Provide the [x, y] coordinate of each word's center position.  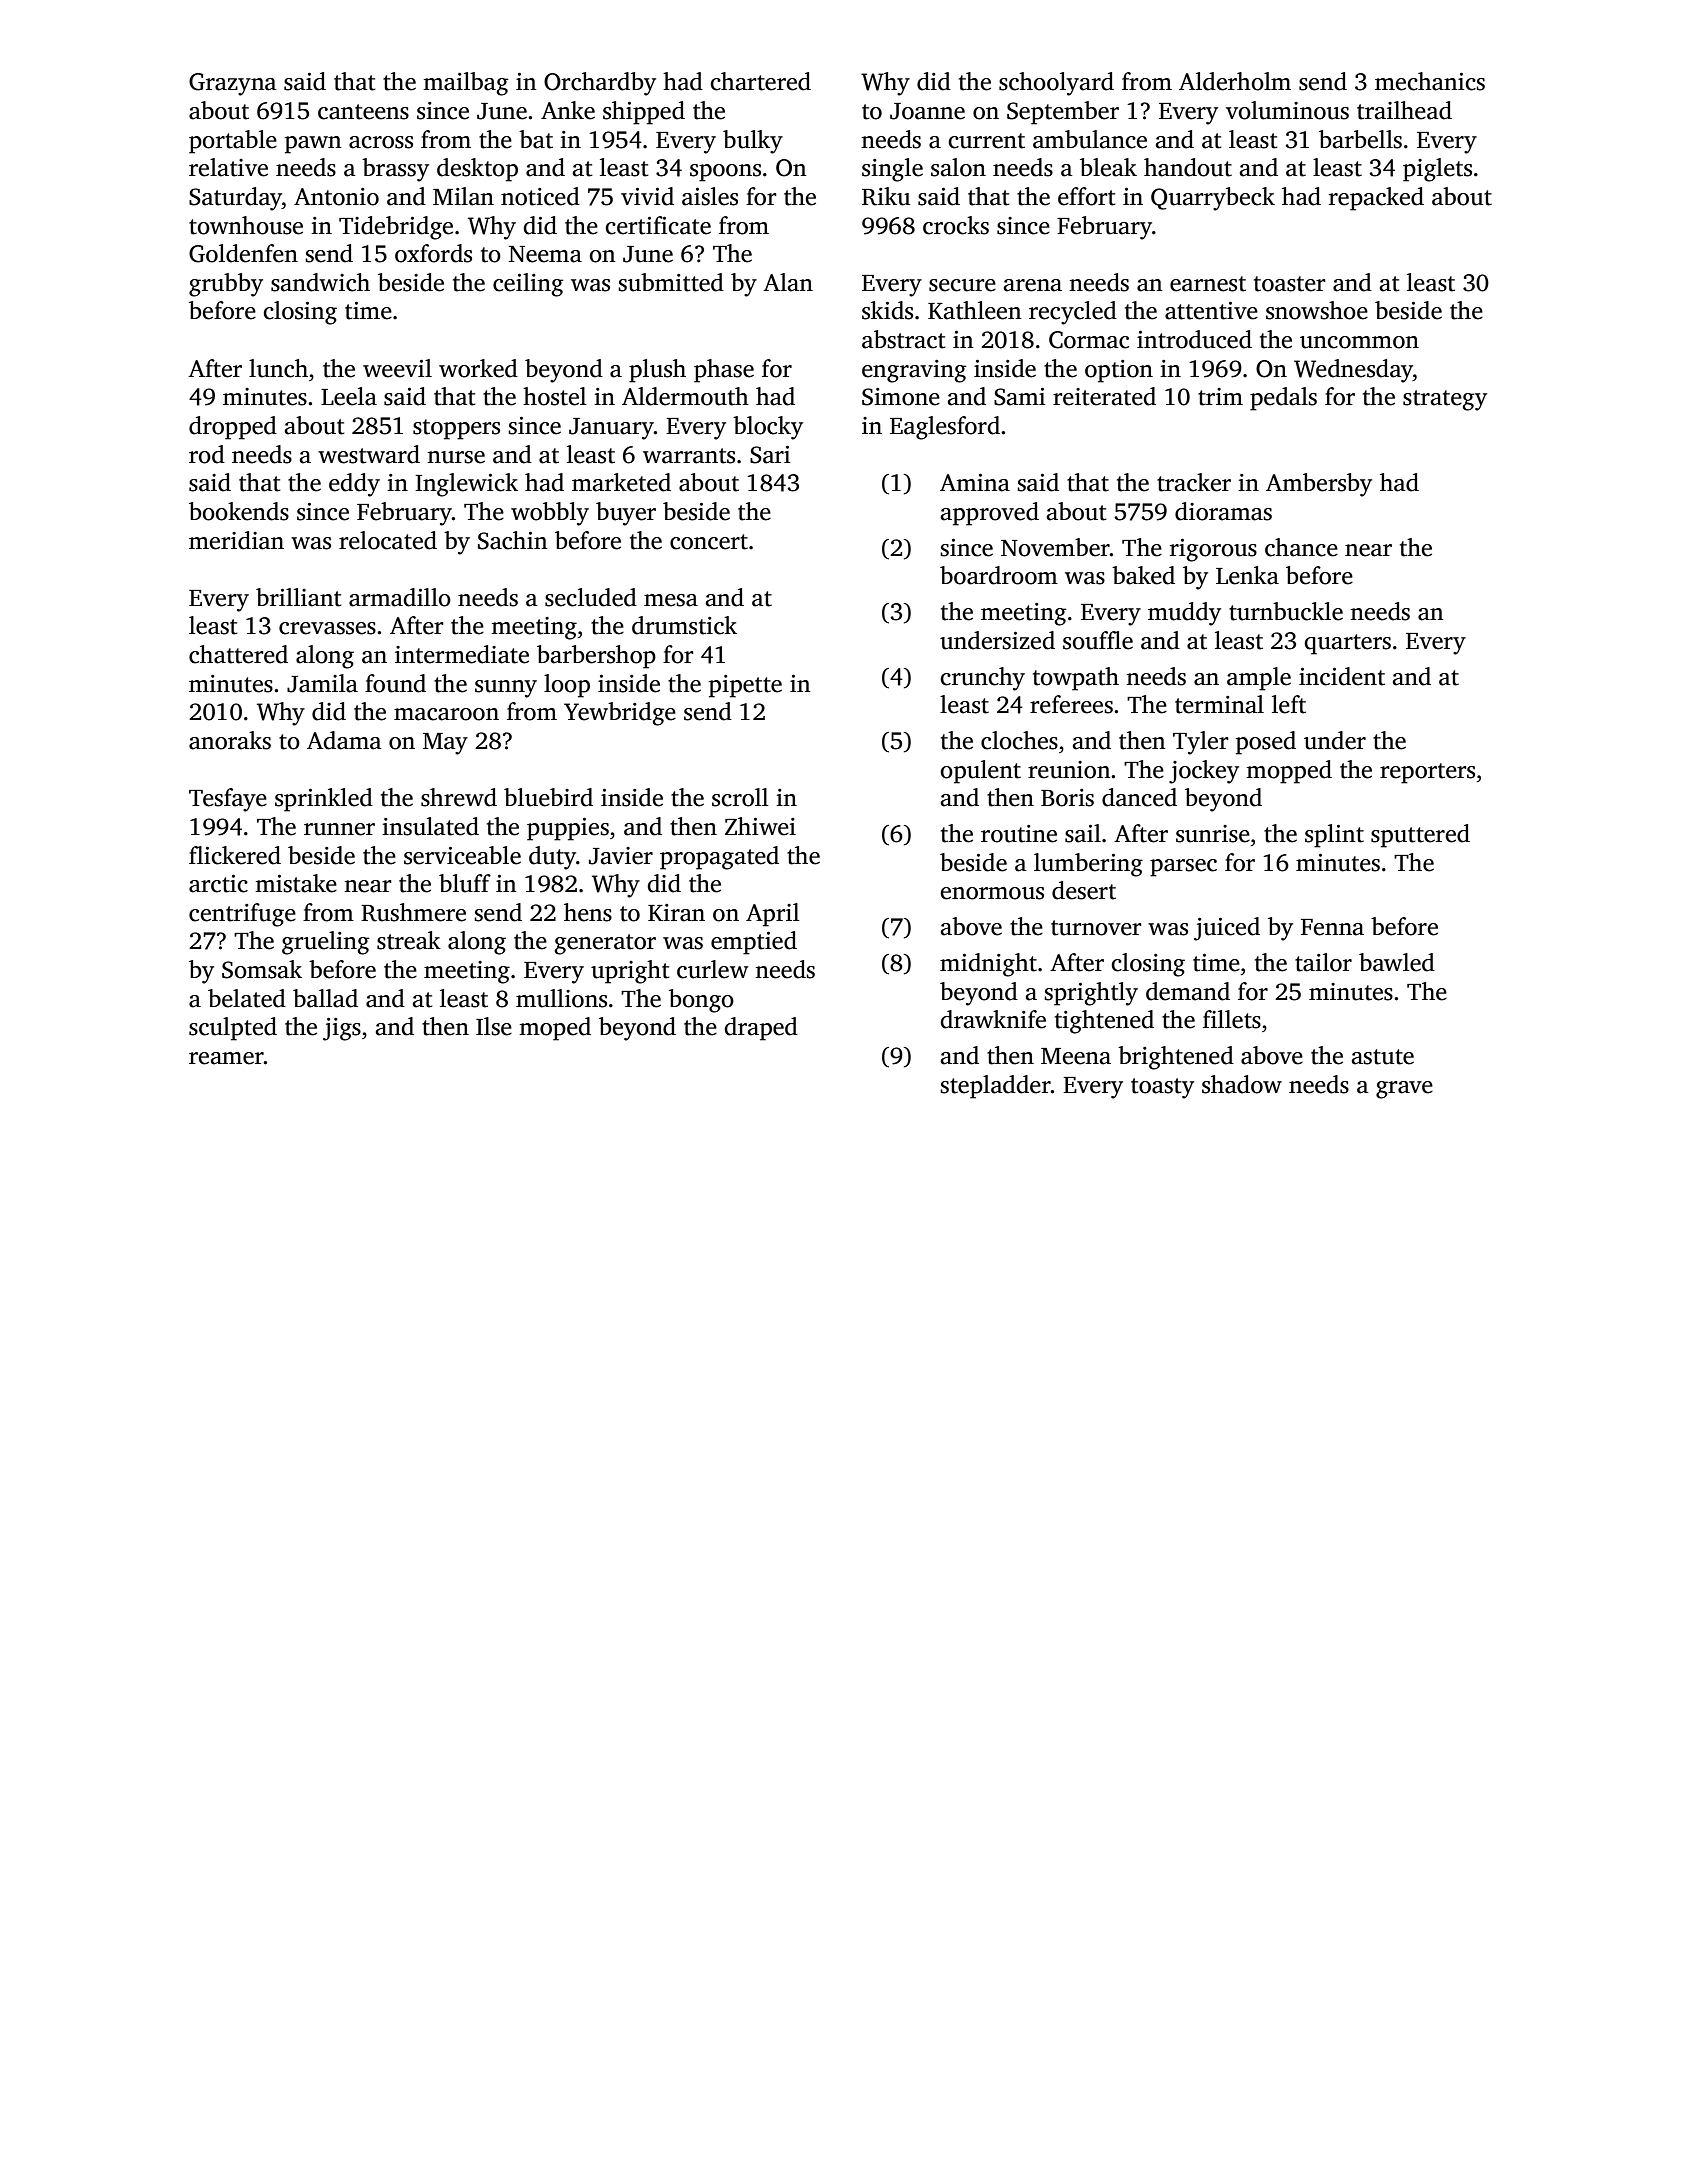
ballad [325, 998]
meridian [236, 540]
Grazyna [233, 84]
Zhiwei [760, 826]
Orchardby [600, 84]
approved [990, 514]
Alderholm [1235, 81]
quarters [1347, 644]
